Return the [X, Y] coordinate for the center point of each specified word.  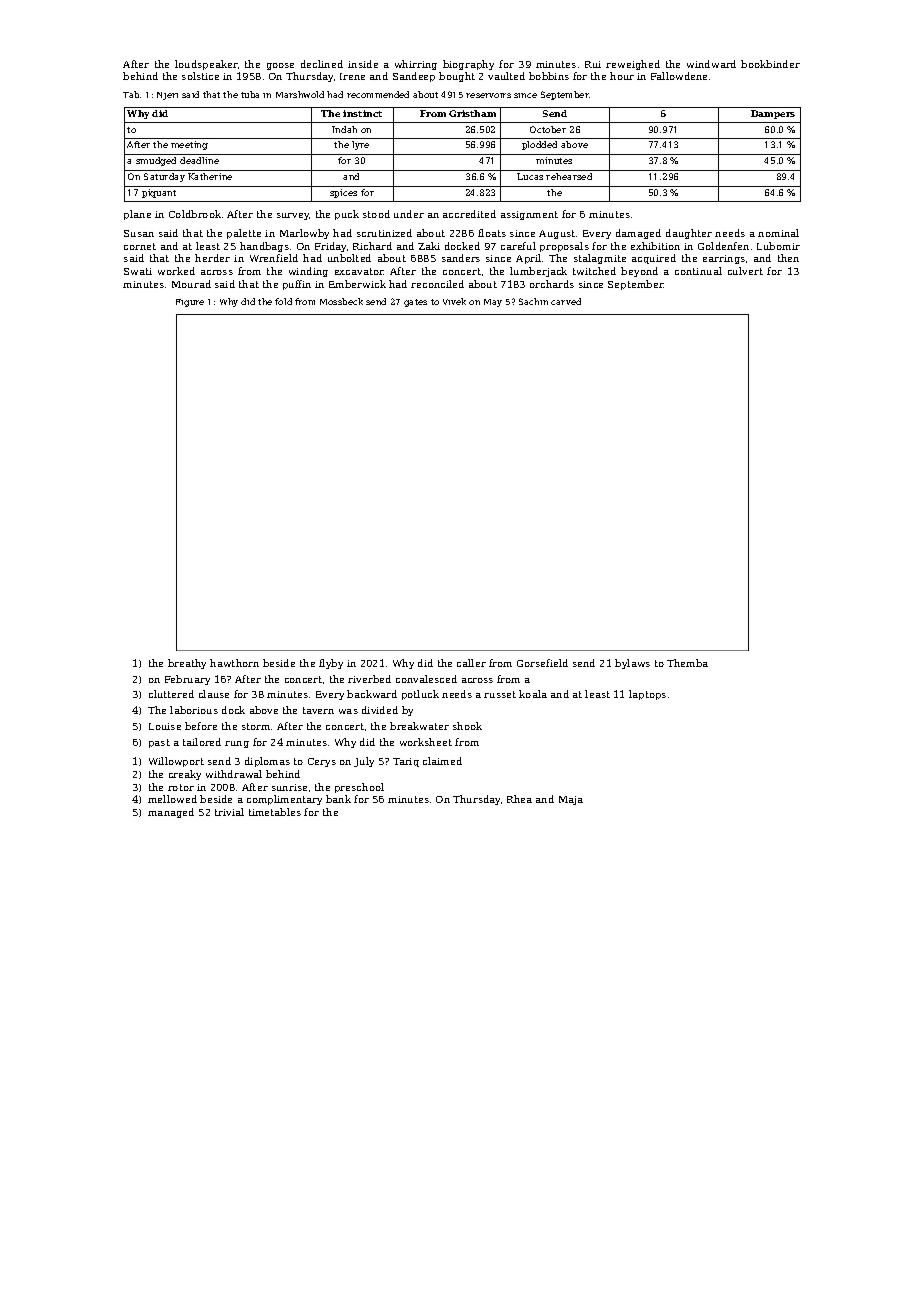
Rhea [519, 799]
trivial [229, 812]
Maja [571, 800]
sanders [461, 258]
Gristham [472, 113]
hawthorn [234, 663]
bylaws [632, 664]
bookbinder [770, 64]
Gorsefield [542, 663]
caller [471, 663]
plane [137, 215]
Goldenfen [723, 246]
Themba [687, 663]
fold [283, 301]
